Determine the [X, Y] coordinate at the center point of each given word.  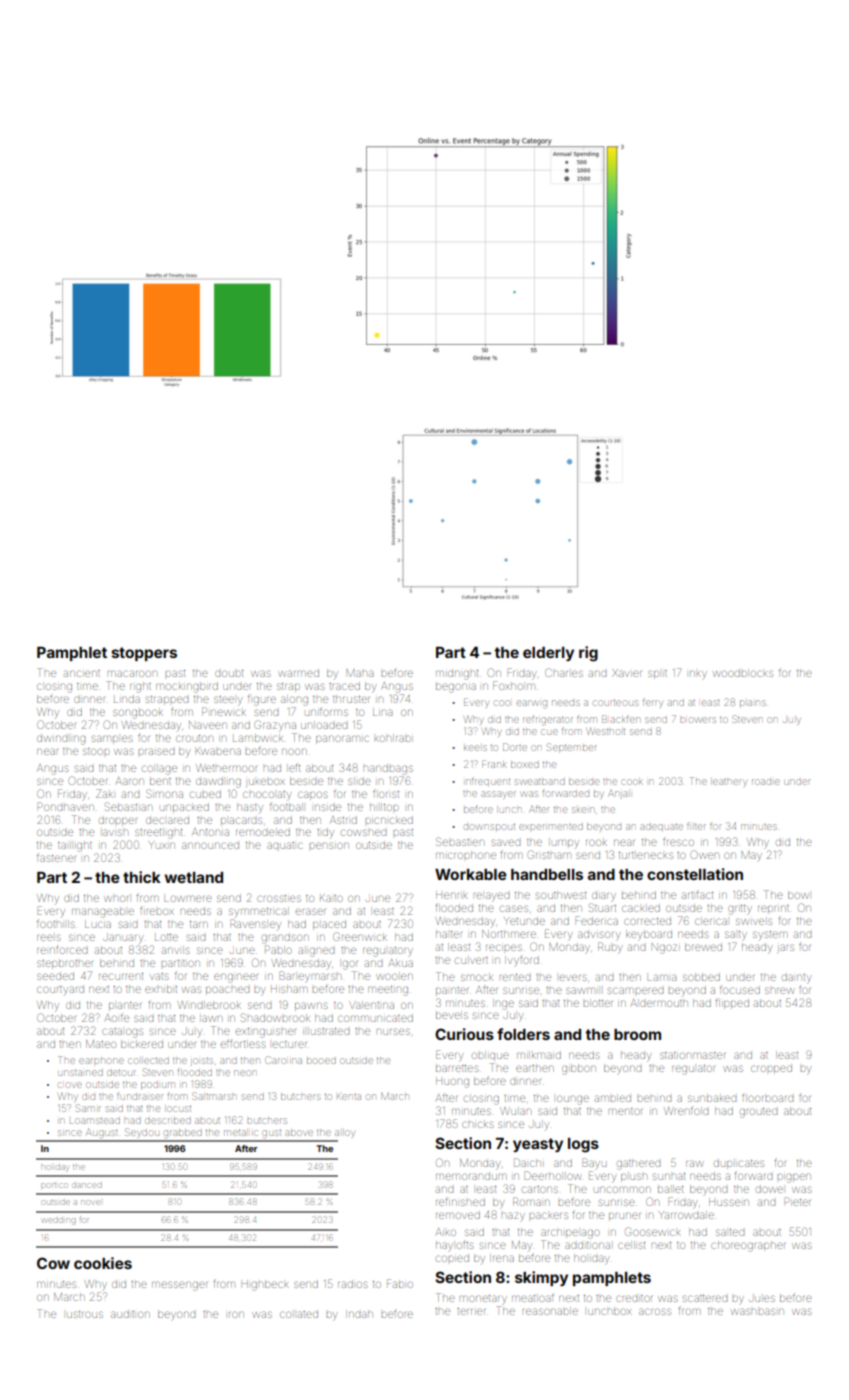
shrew [780, 990]
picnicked [389, 820]
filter [696, 826]
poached [227, 989]
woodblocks [743, 673]
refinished [460, 1201]
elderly [548, 654]
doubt [229, 673]
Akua [401, 963]
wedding [59, 1221]
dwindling [61, 739]
